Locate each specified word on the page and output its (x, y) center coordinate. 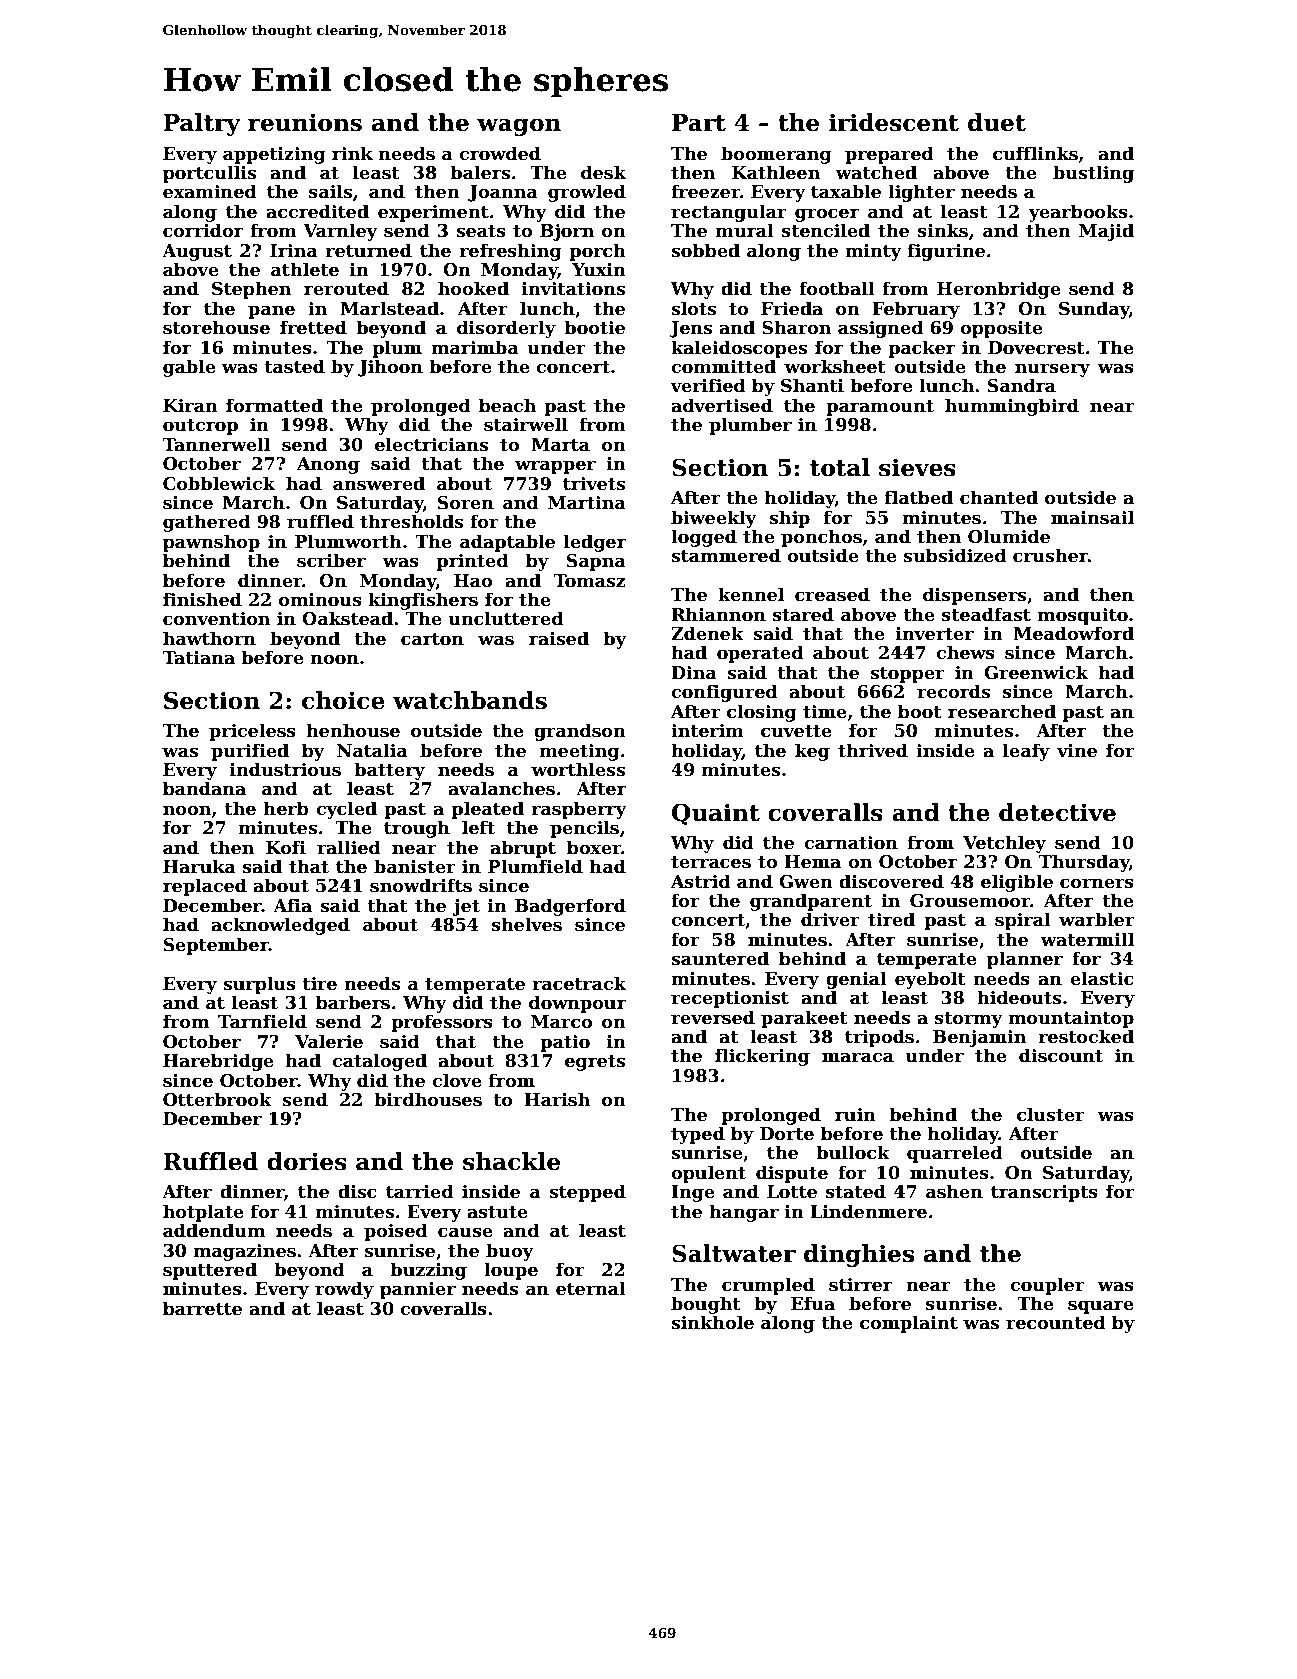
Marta (560, 445)
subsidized (954, 555)
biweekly (714, 519)
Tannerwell (216, 444)
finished (202, 599)
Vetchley (1004, 844)
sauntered (720, 958)
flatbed (919, 497)
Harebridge (218, 1062)
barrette (202, 1308)
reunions (305, 122)
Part (699, 123)
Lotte (792, 1192)
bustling (1093, 174)
